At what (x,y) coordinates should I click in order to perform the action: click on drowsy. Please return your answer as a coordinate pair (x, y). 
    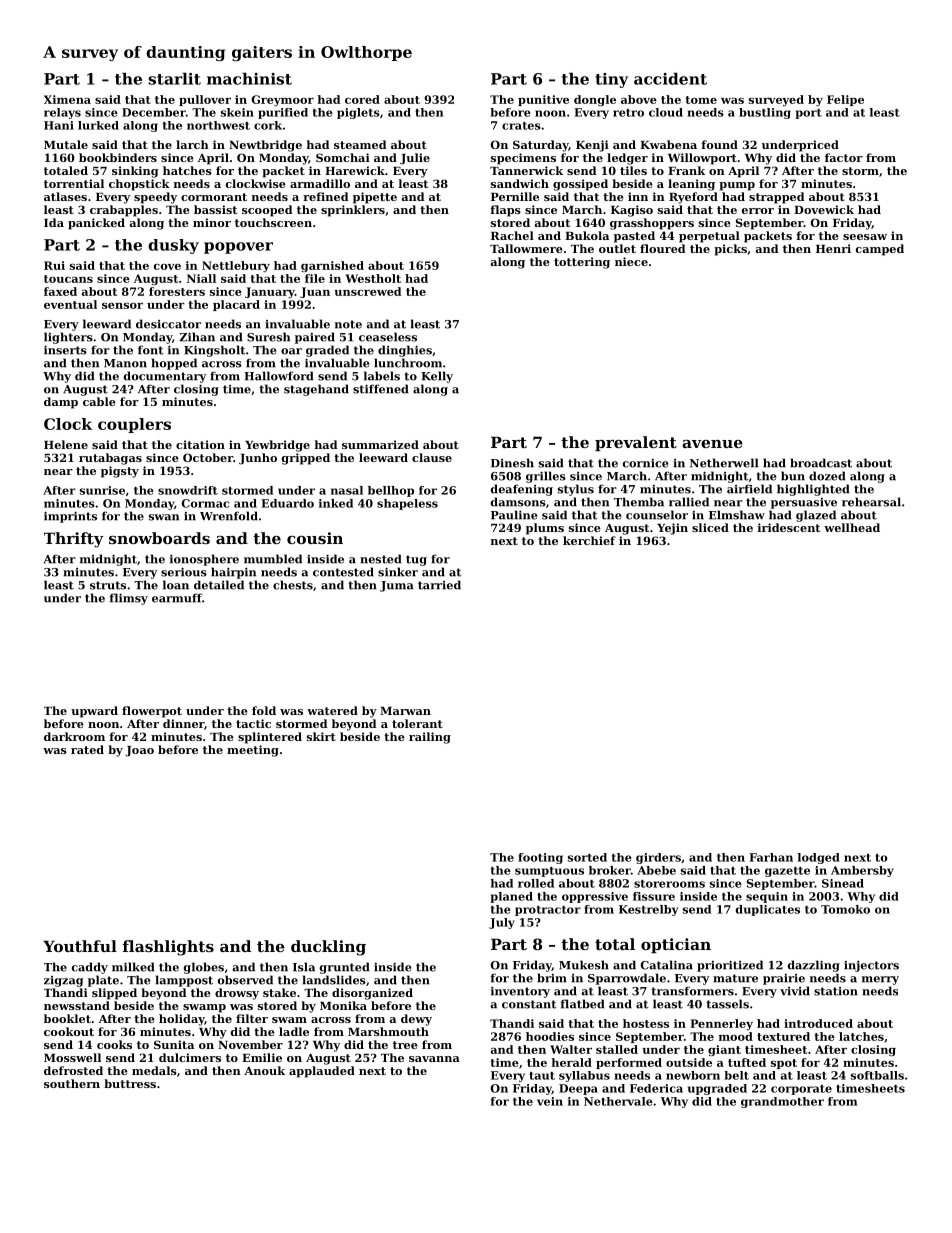
    Looking at the image, I should click on (237, 994).
